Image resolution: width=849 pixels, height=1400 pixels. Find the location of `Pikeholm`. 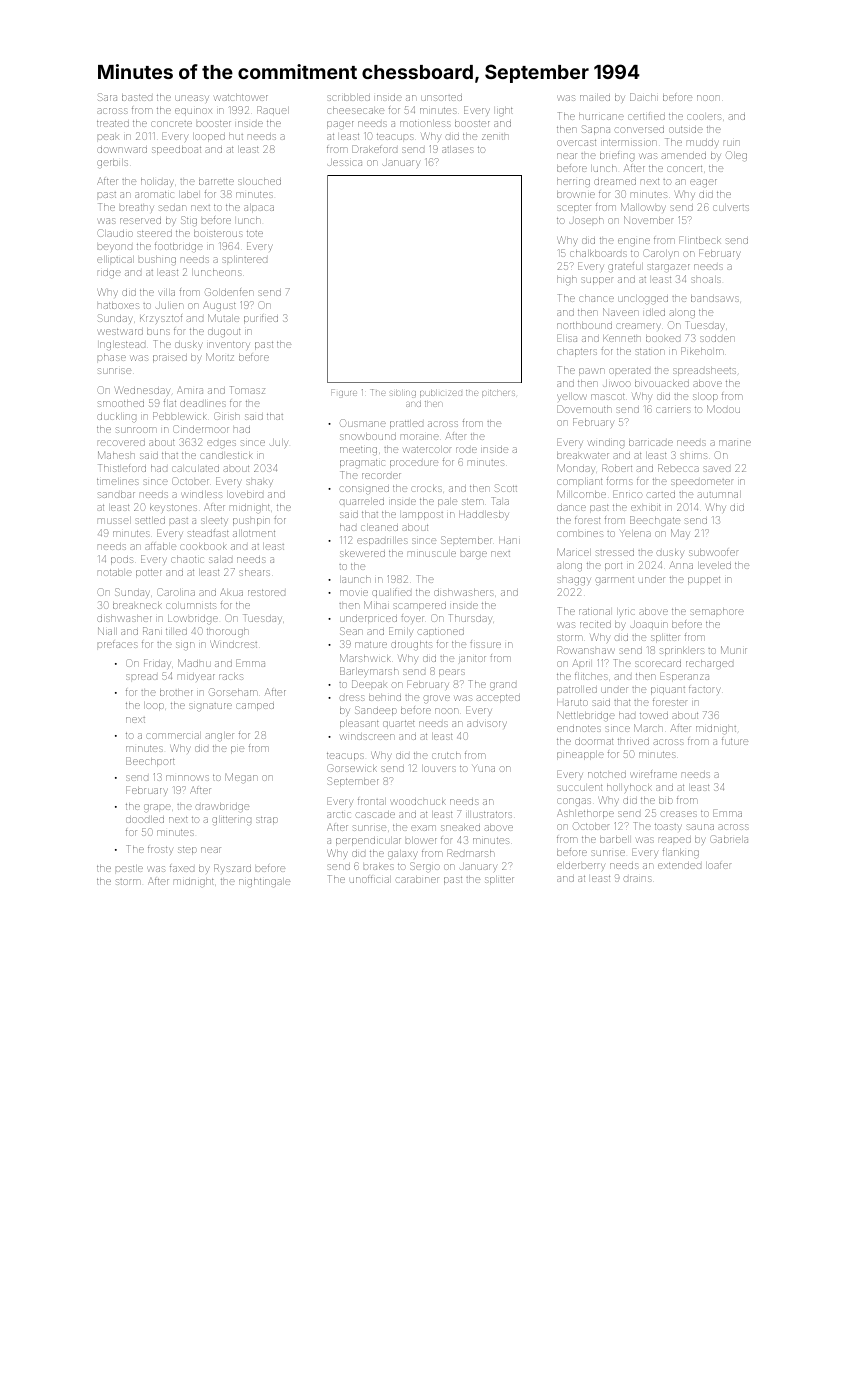

Pikeholm is located at coordinates (702, 351).
